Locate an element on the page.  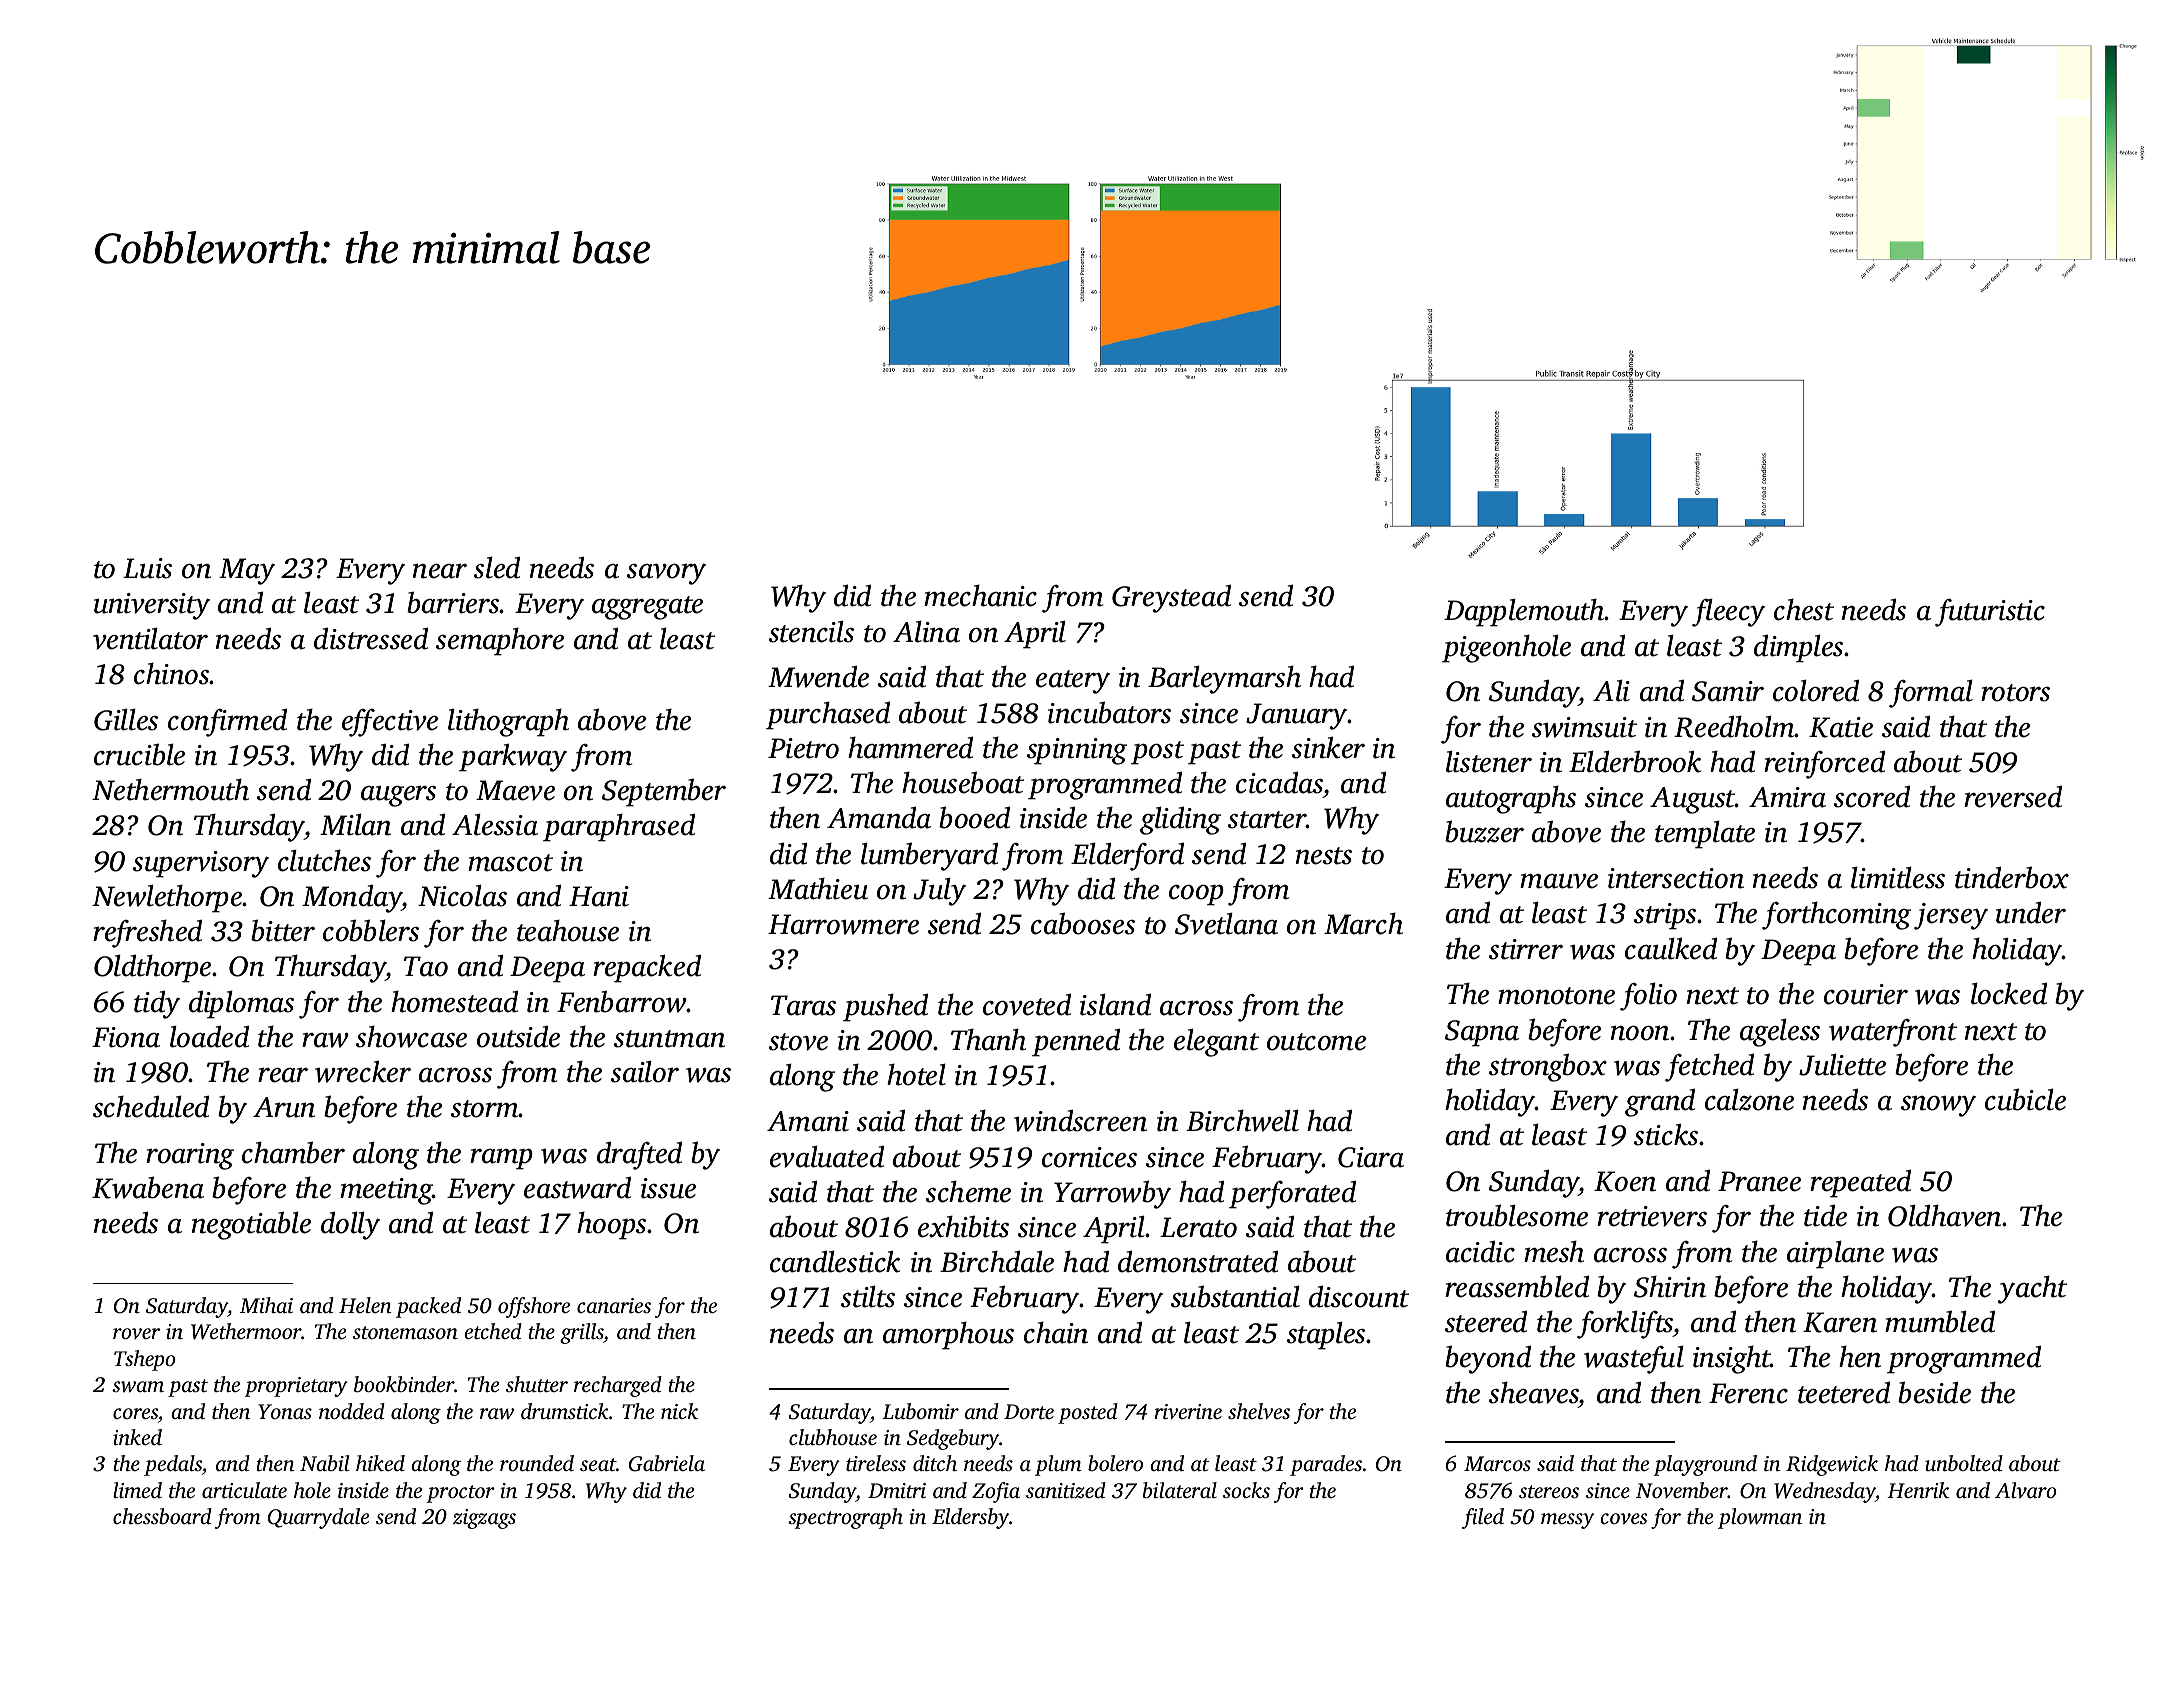
Greystead is located at coordinates (1171, 598).
